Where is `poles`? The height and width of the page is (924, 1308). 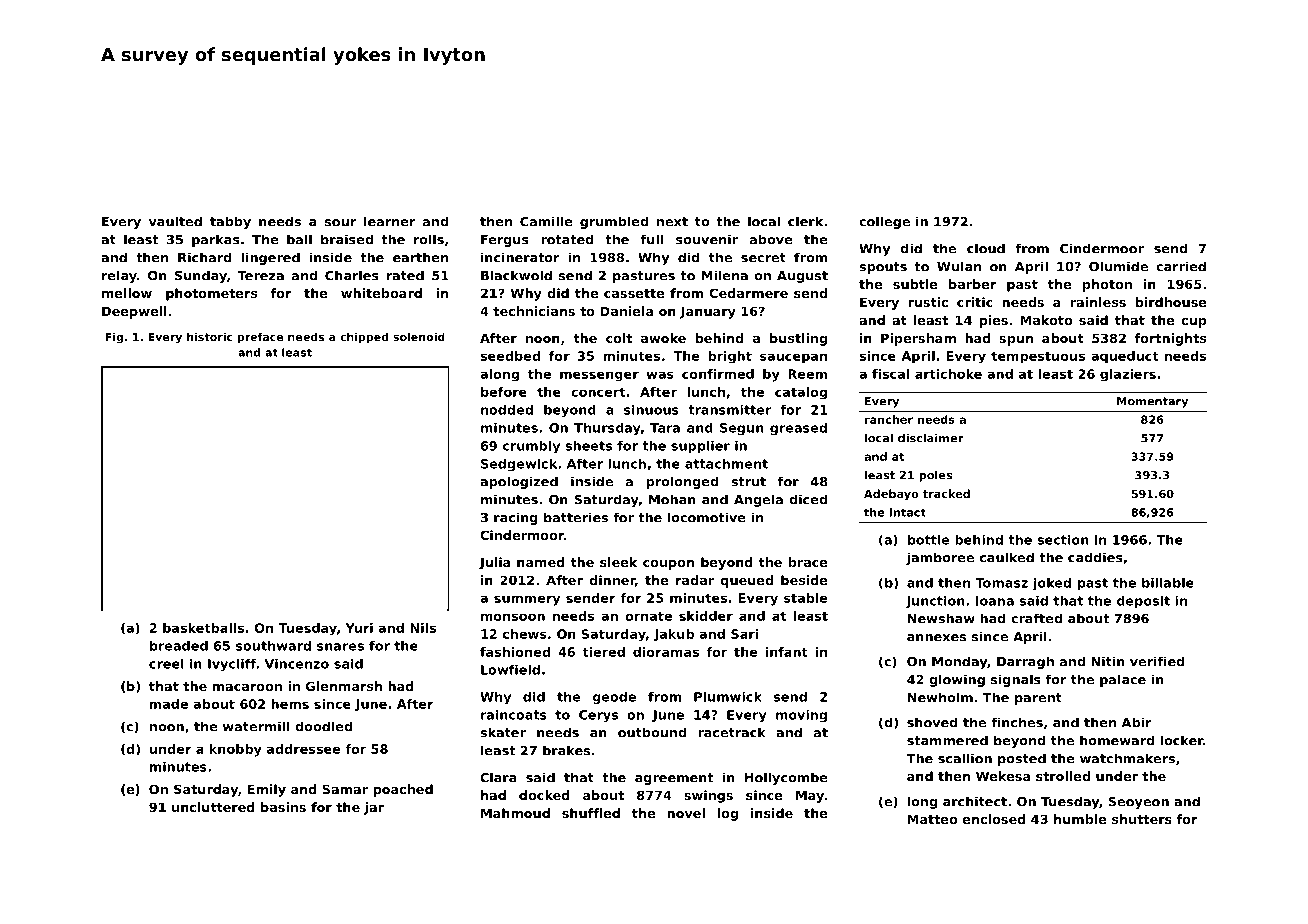
poles is located at coordinates (935, 476).
